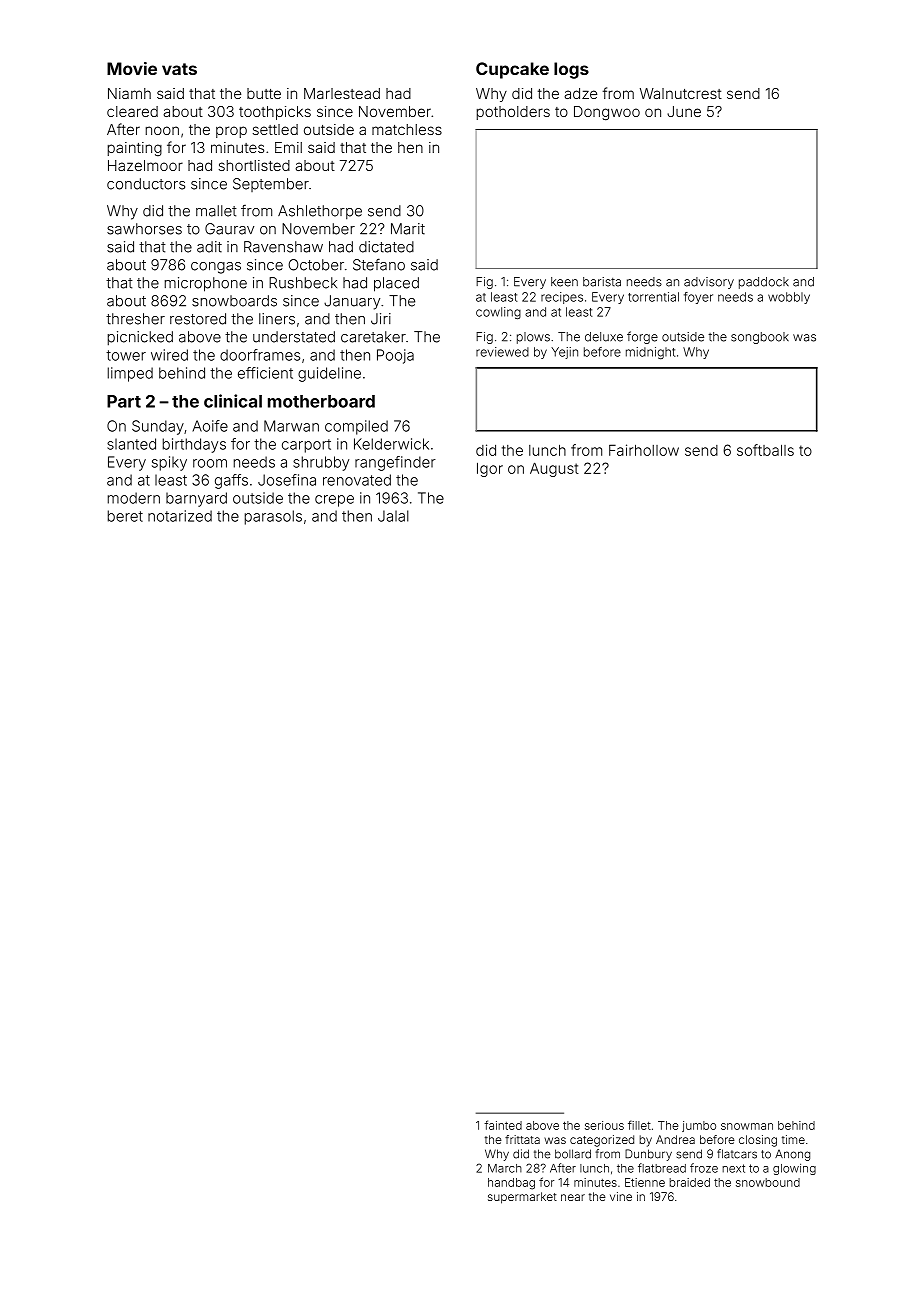  I want to click on March, so click(505, 1168).
